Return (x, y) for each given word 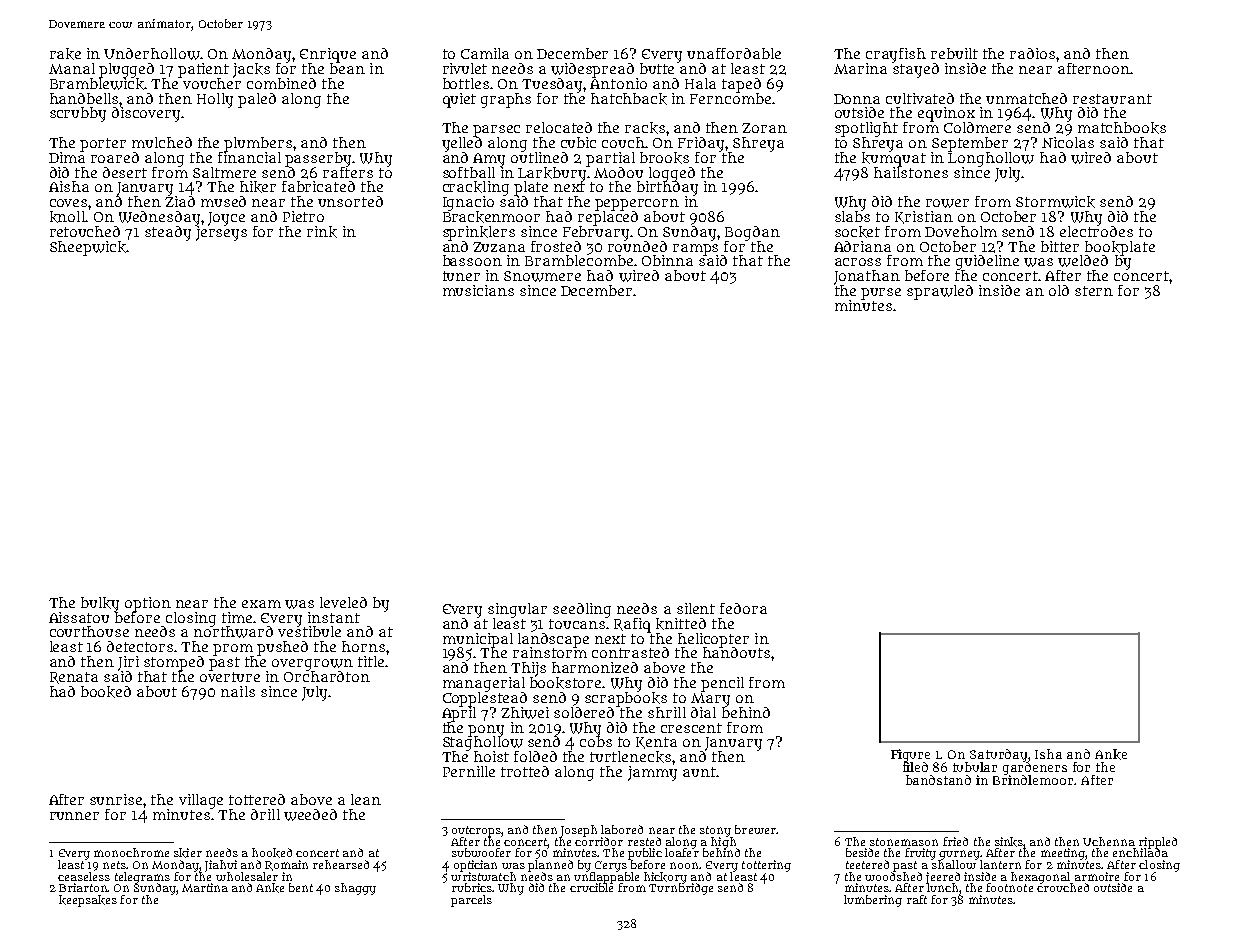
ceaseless (84, 876)
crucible (591, 887)
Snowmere (542, 276)
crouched (1063, 887)
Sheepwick (88, 248)
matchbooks (1122, 128)
